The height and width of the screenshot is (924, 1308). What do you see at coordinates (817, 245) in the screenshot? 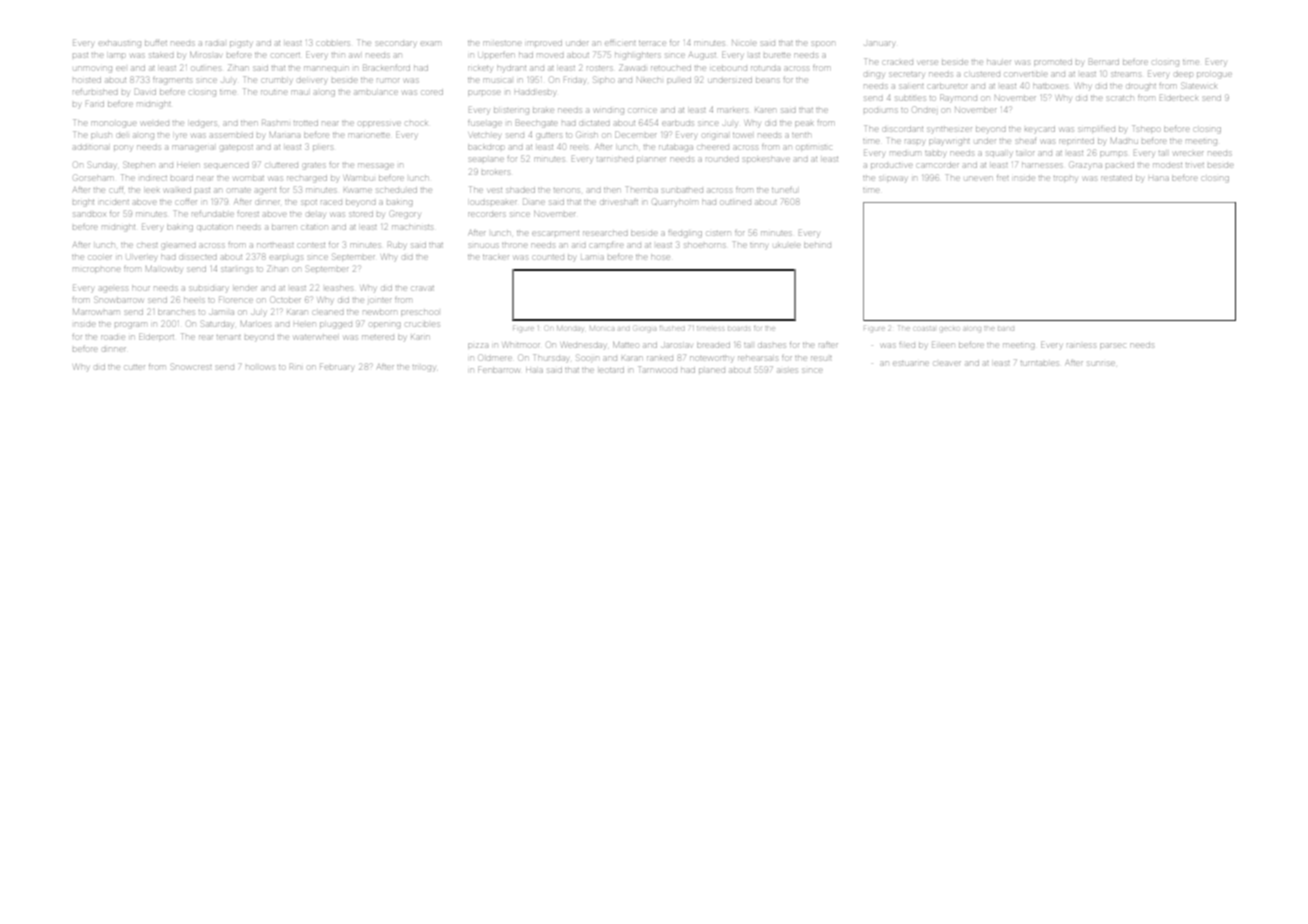
I see `behind` at bounding box center [817, 245].
